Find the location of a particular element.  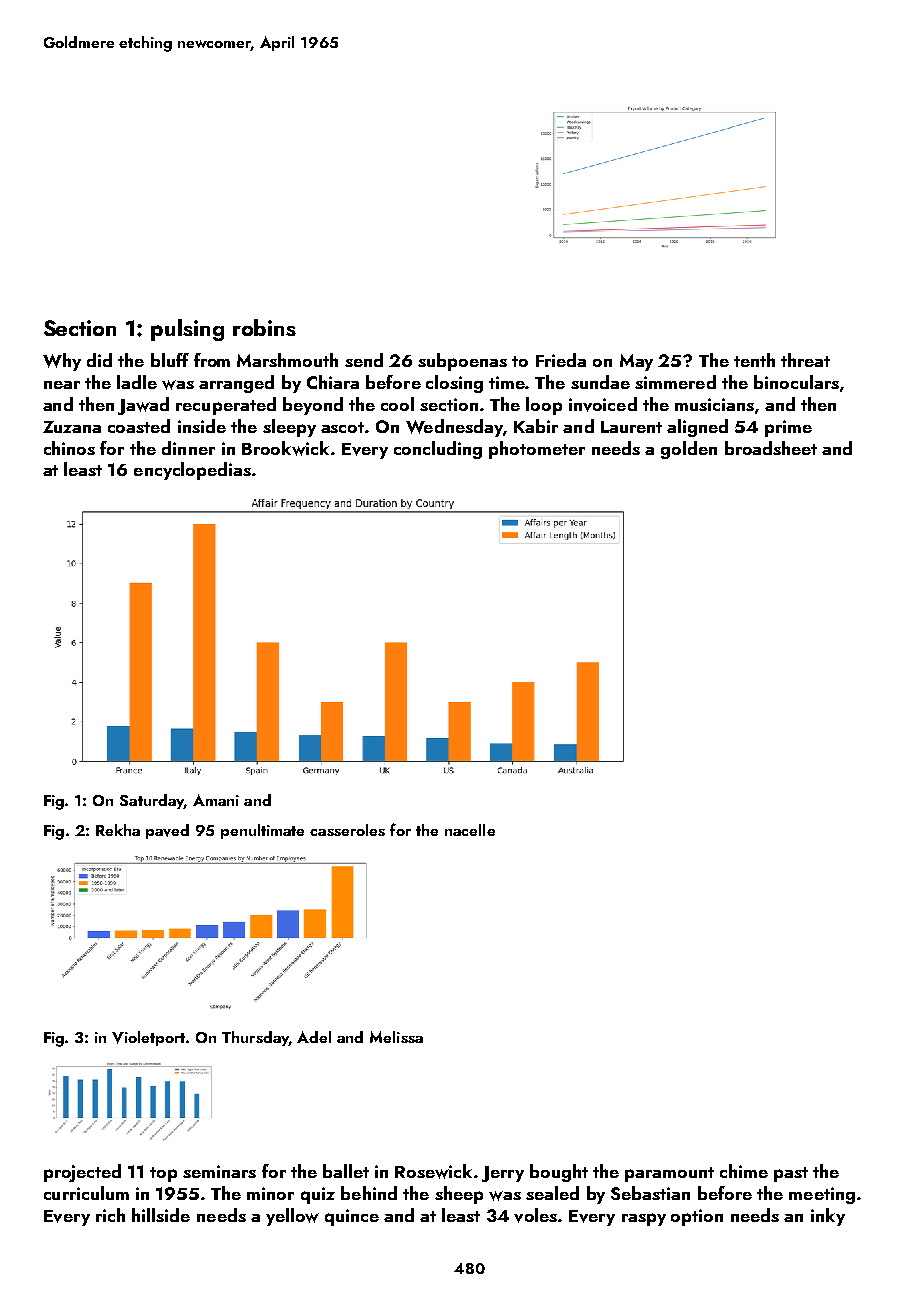

photometer is located at coordinates (537, 450).
